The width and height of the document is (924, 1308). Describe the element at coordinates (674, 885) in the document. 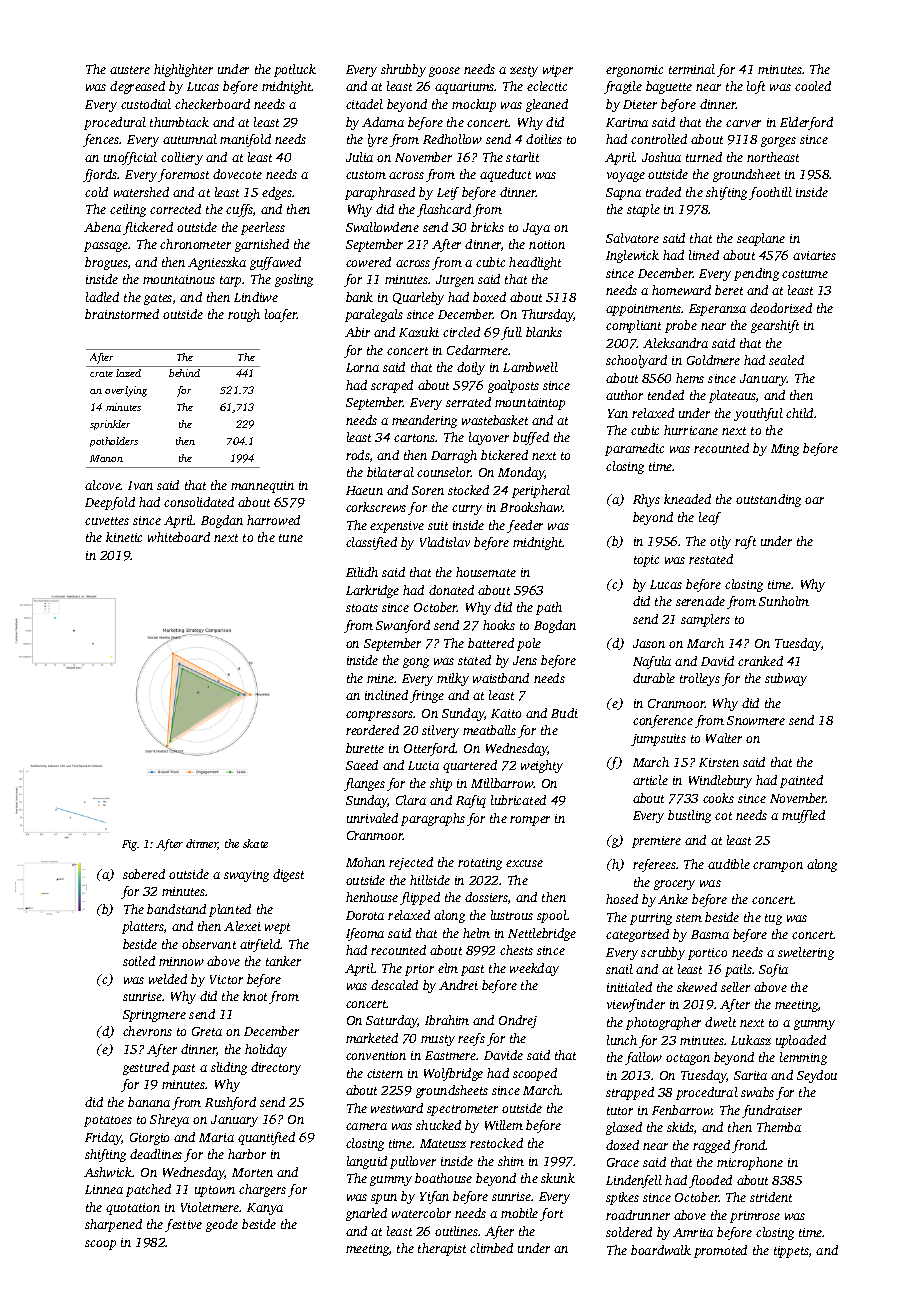

I see `grocery` at that location.
